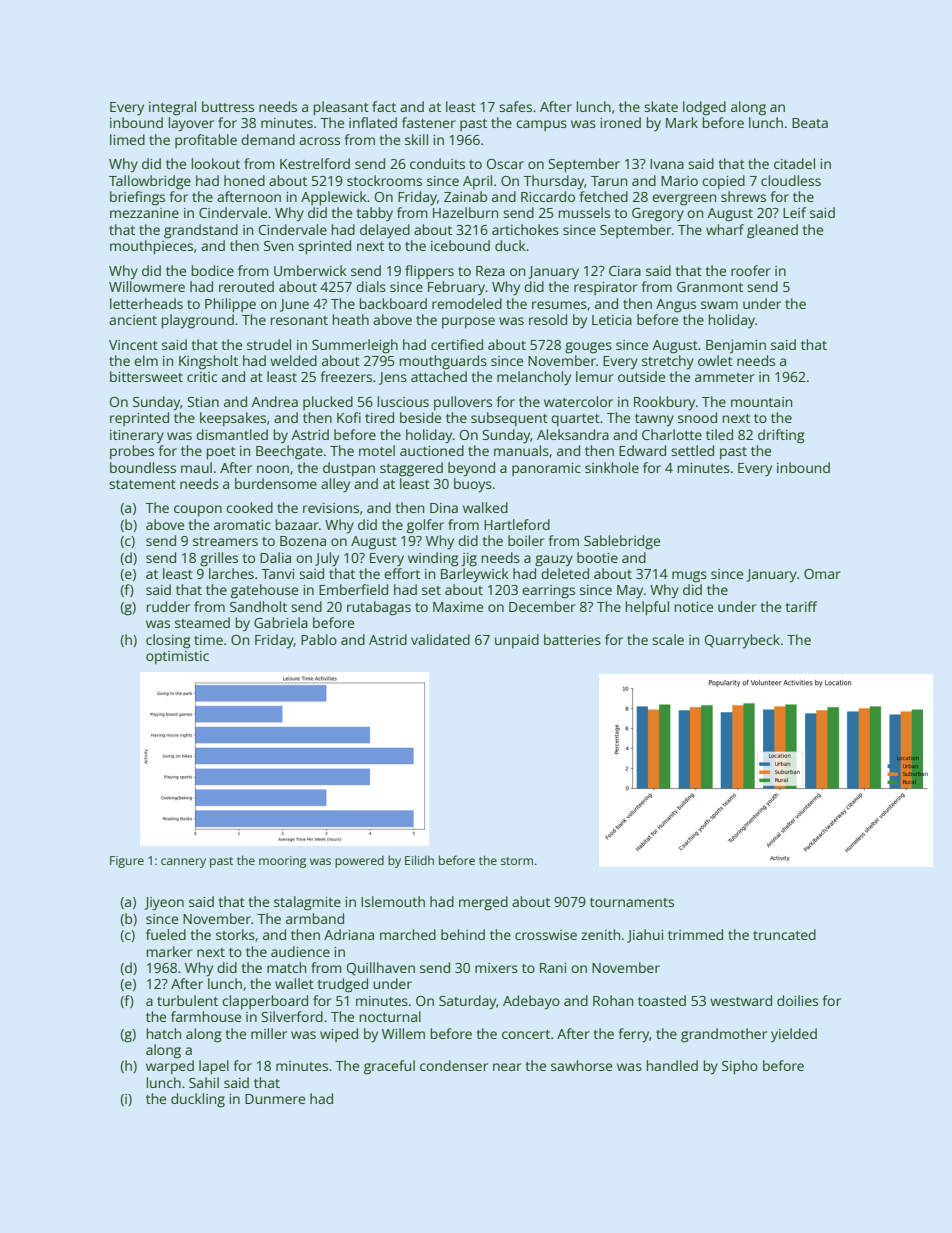  Describe the element at coordinates (654, 420) in the image. I see `tawny` at that location.
